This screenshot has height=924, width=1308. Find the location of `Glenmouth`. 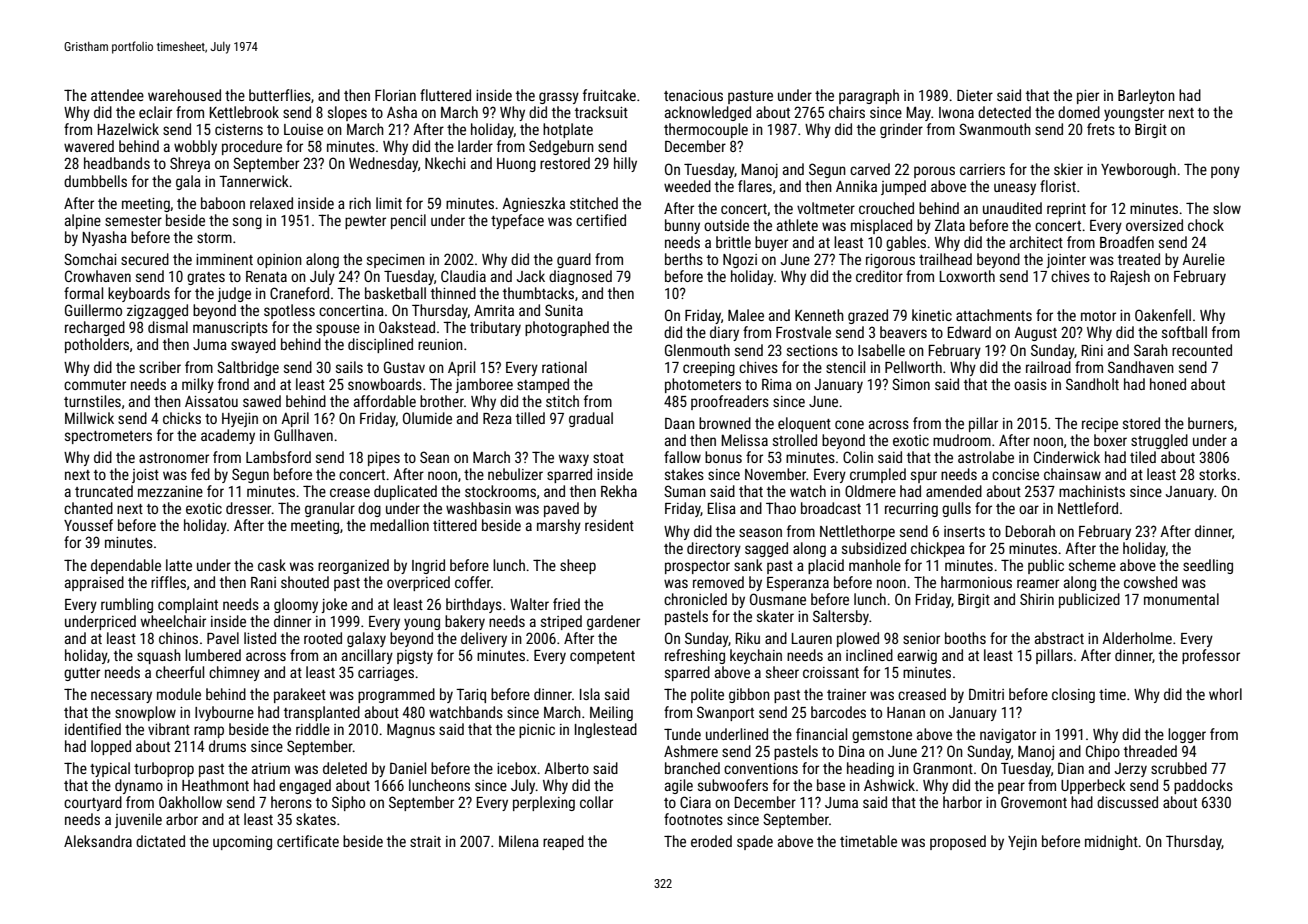

Glenmouth is located at coordinates (697, 350).
